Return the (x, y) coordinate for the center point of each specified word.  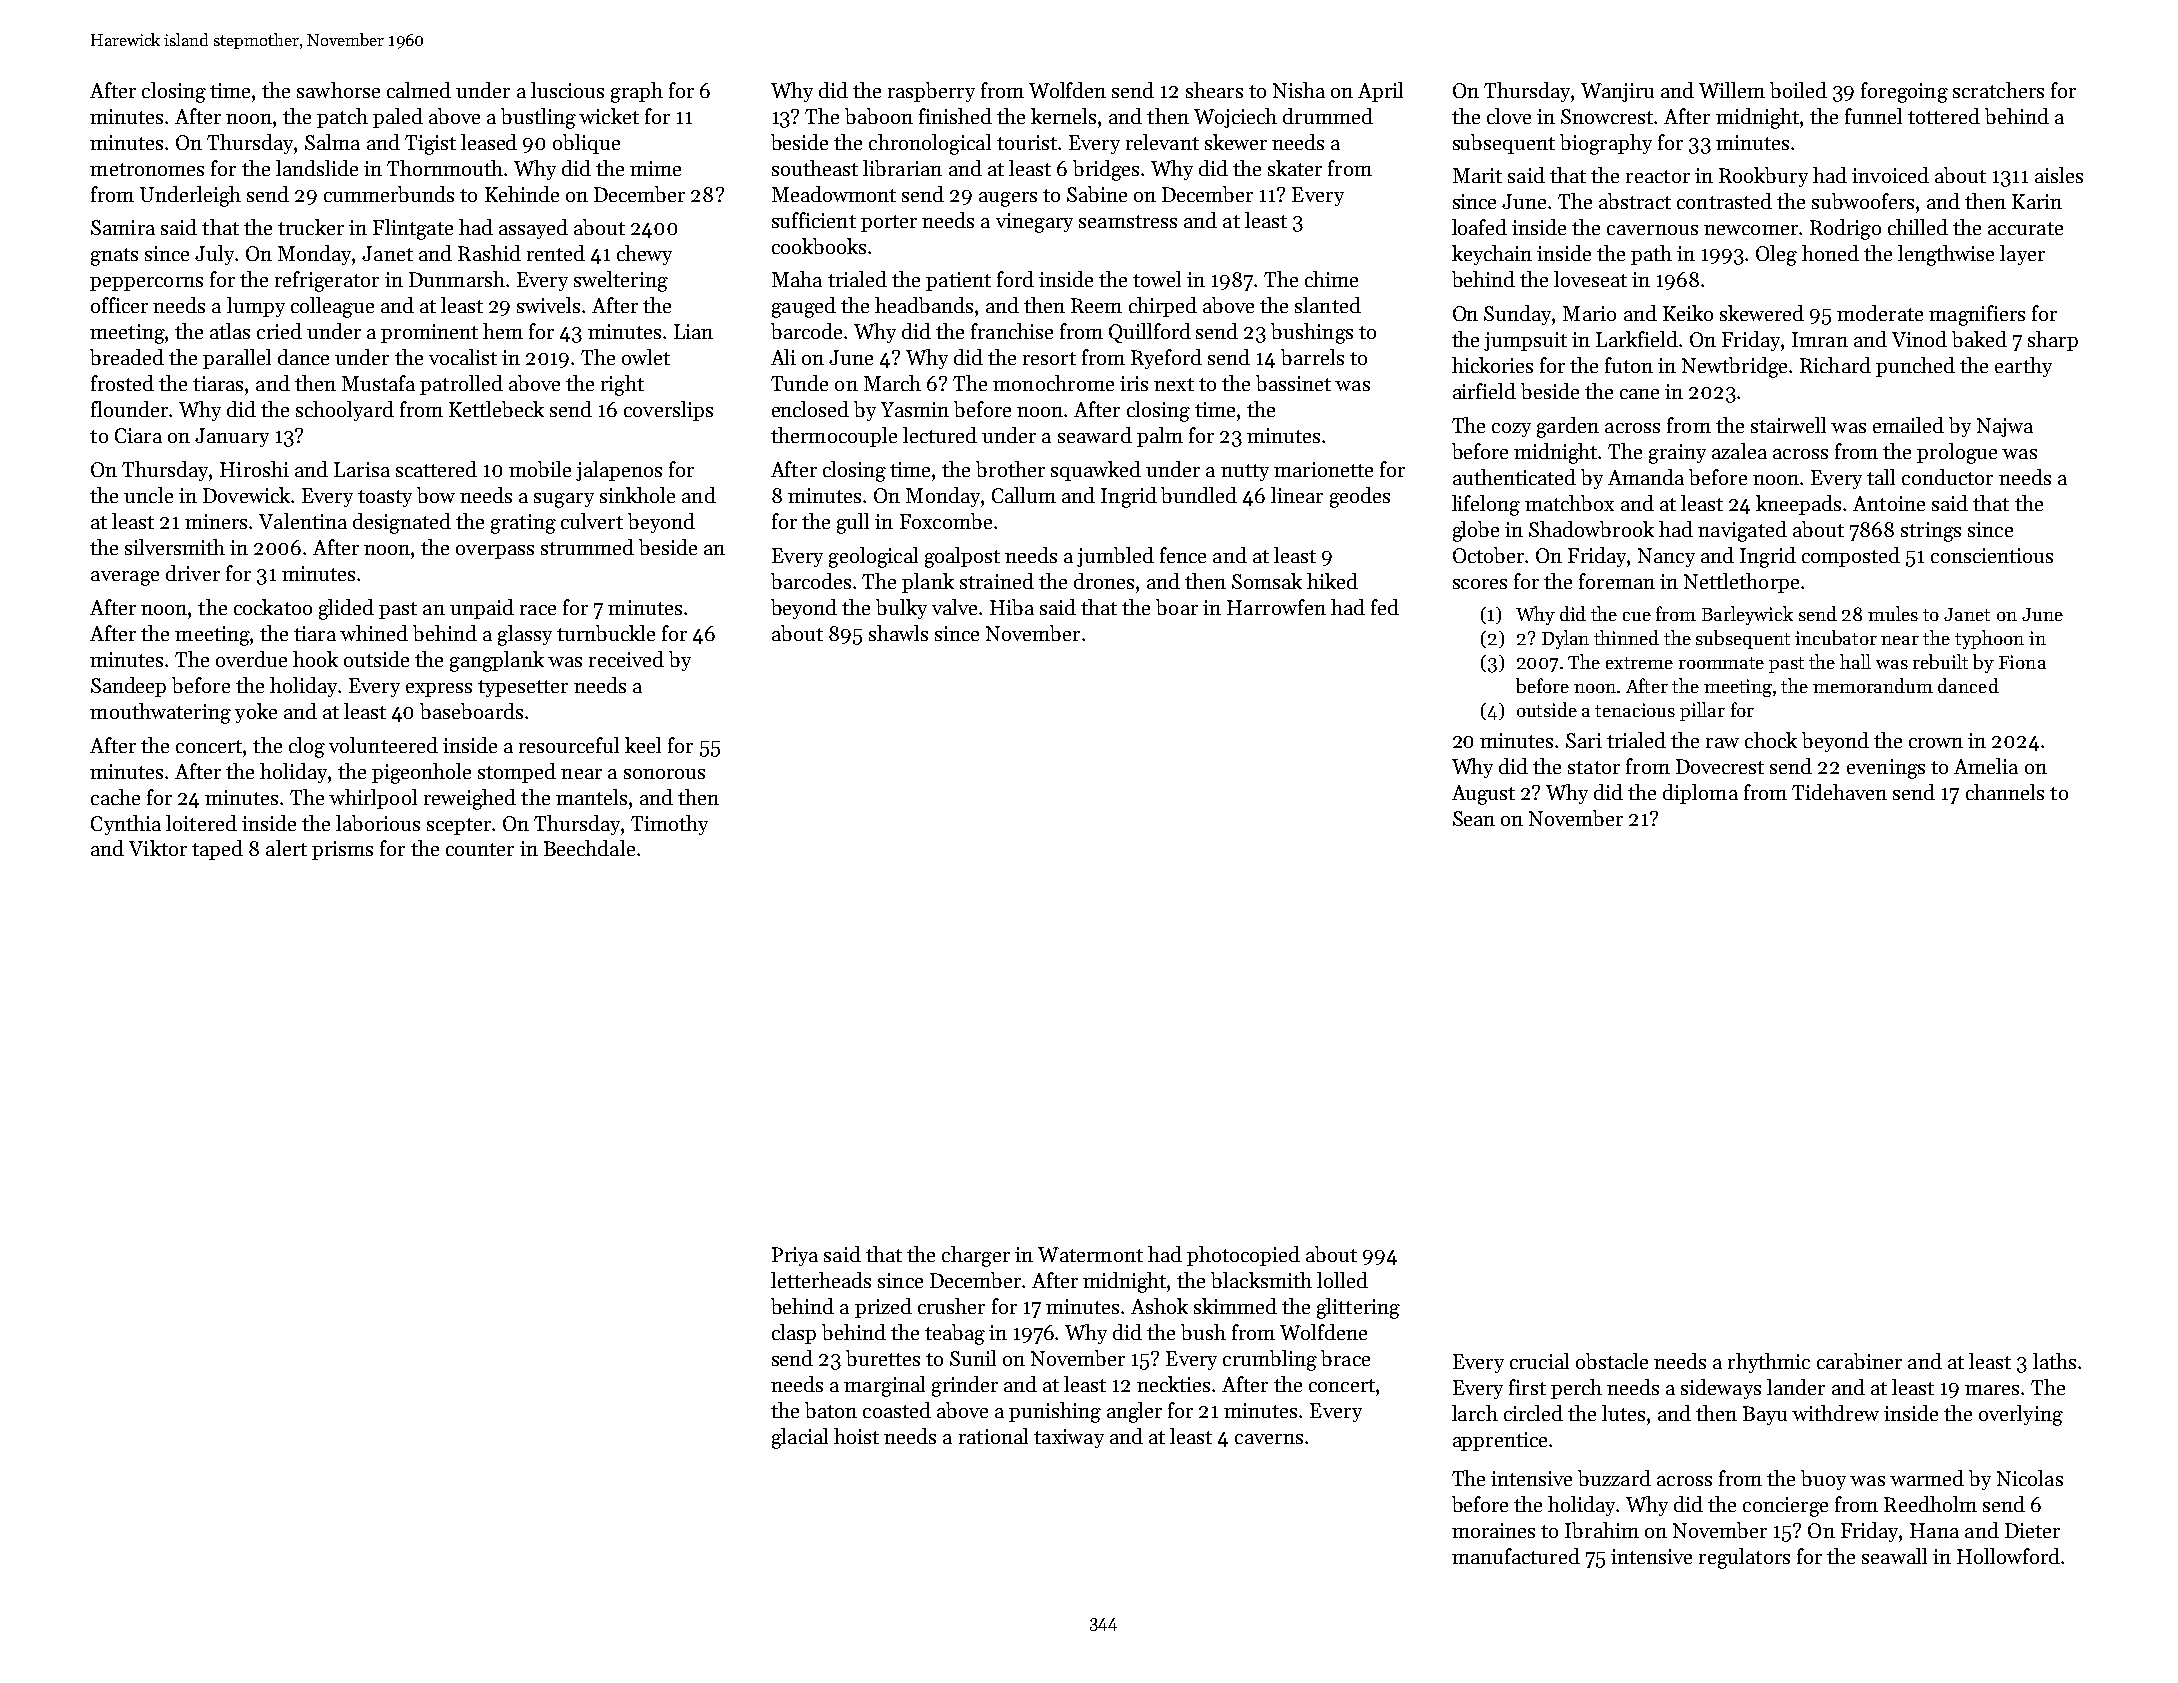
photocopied (1243, 1256)
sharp (2053, 341)
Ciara (138, 435)
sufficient (814, 220)
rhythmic (1769, 1363)
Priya (795, 1256)
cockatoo (273, 607)
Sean (1474, 818)
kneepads (1798, 505)
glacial (800, 1438)
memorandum (1873, 685)
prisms (342, 850)
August (1483, 795)
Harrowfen (1276, 607)
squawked (1096, 471)
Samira (123, 227)
